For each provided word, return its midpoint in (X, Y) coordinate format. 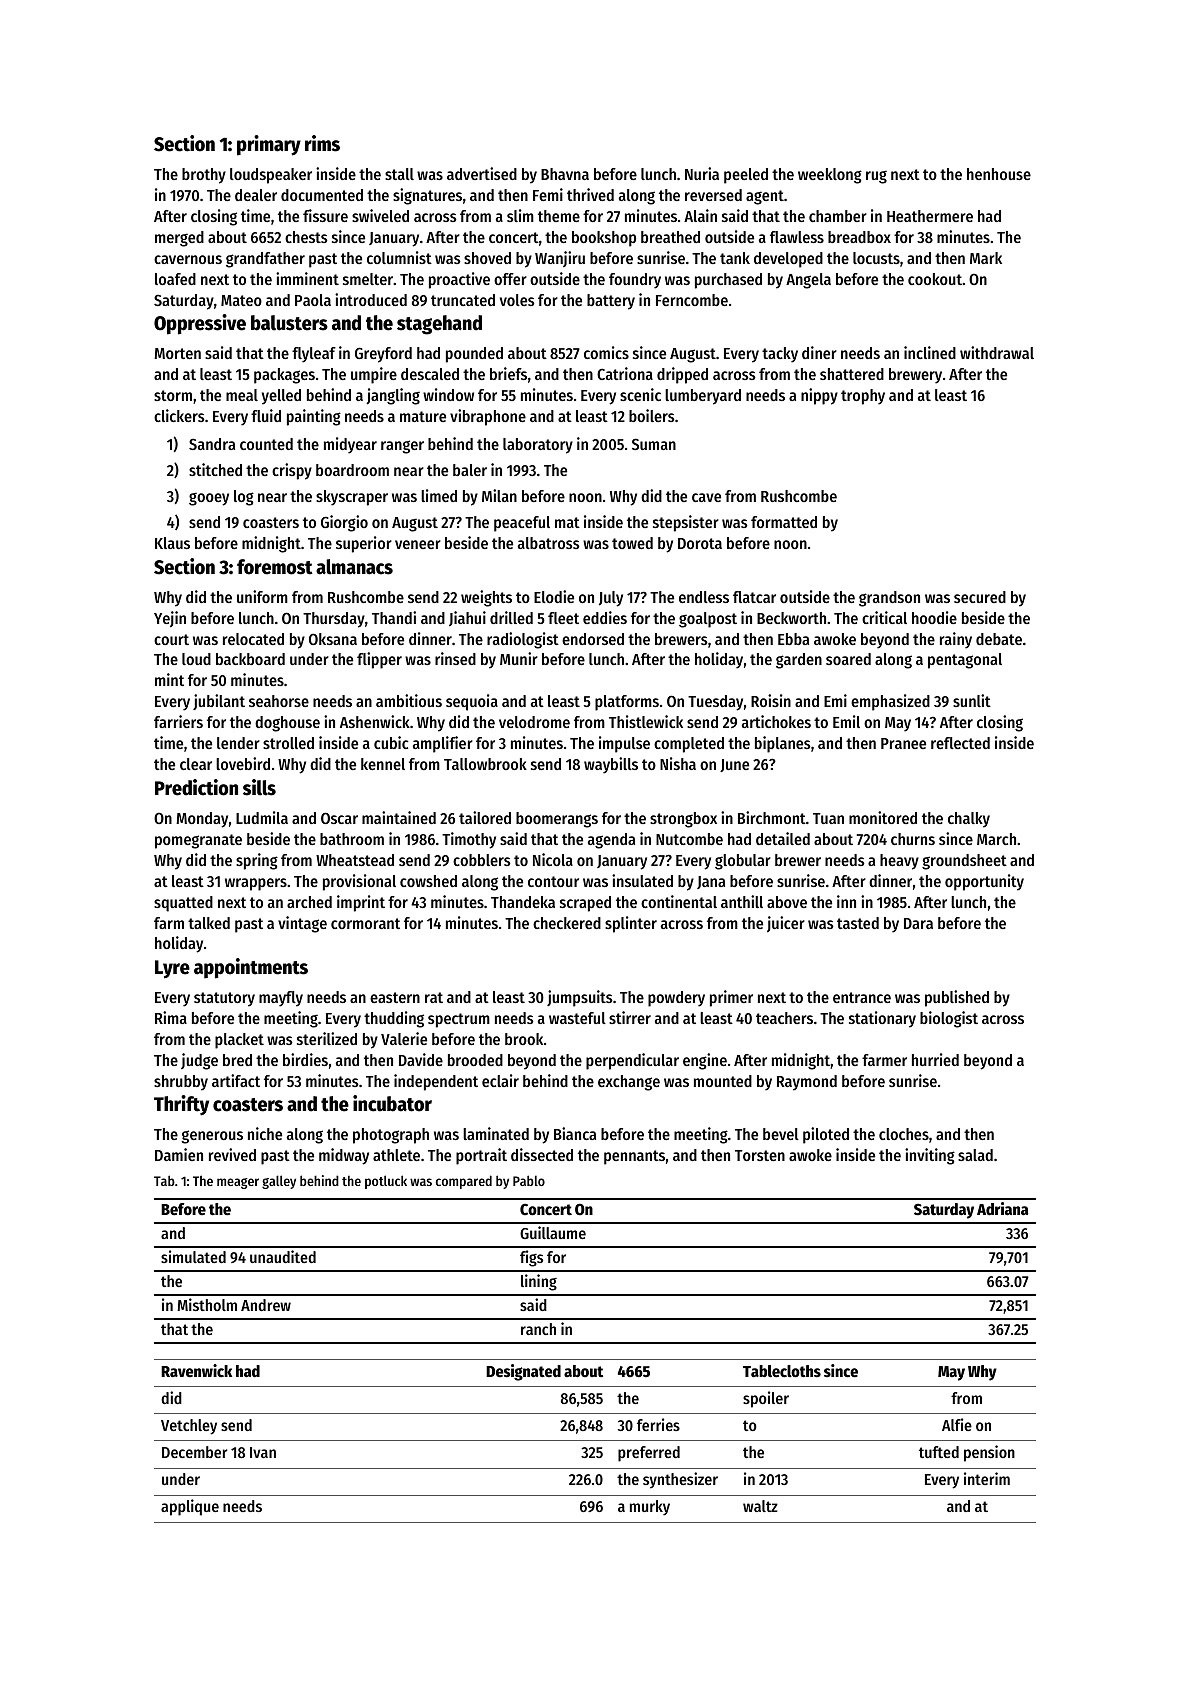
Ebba (793, 639)
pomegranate (198, 841)
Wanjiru (560, 259)
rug (876, 177)
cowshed (428, 881)
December (194, 1452)
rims (322, 143)
